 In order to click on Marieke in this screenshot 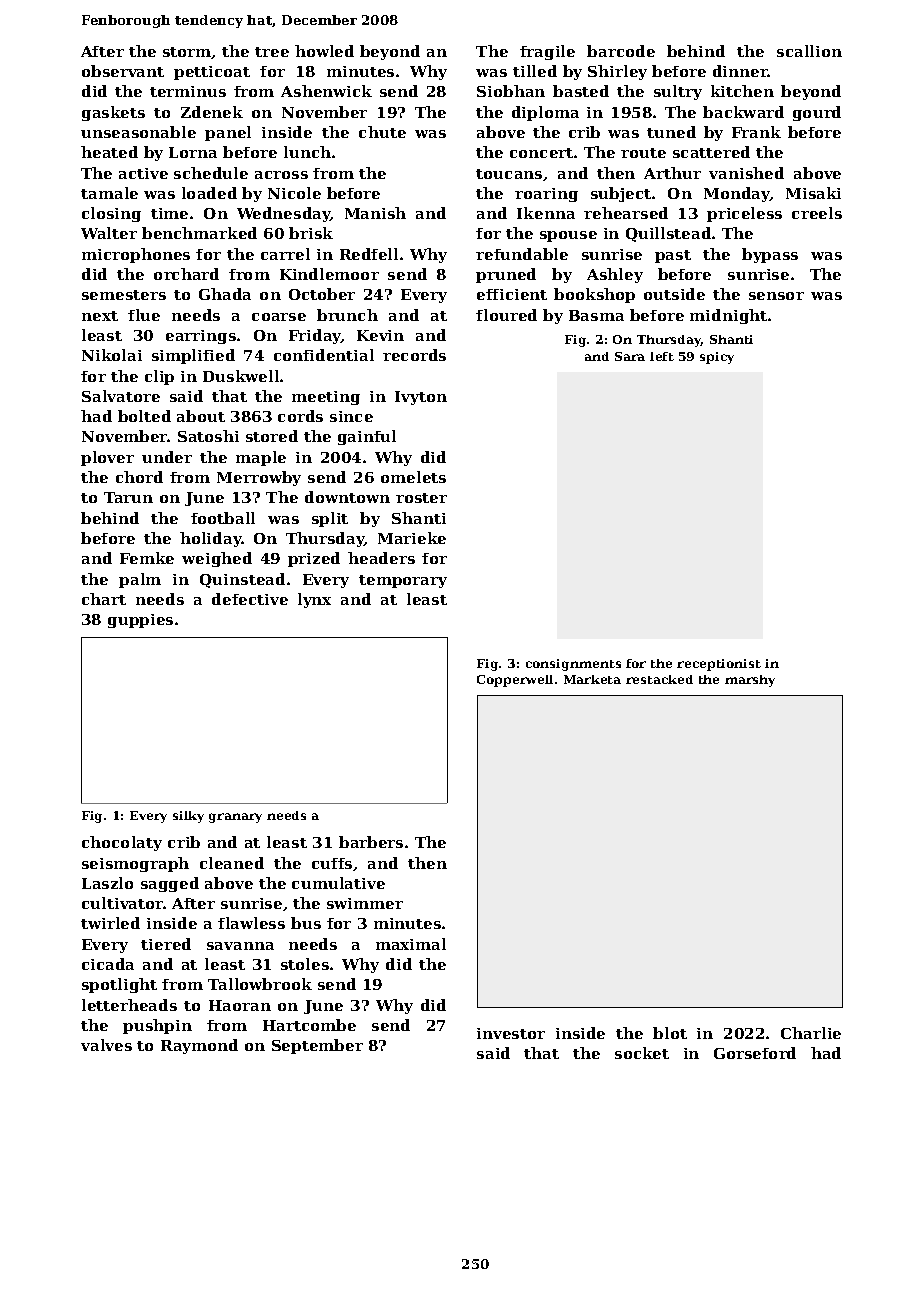, I will do `click(412, 538)`.
